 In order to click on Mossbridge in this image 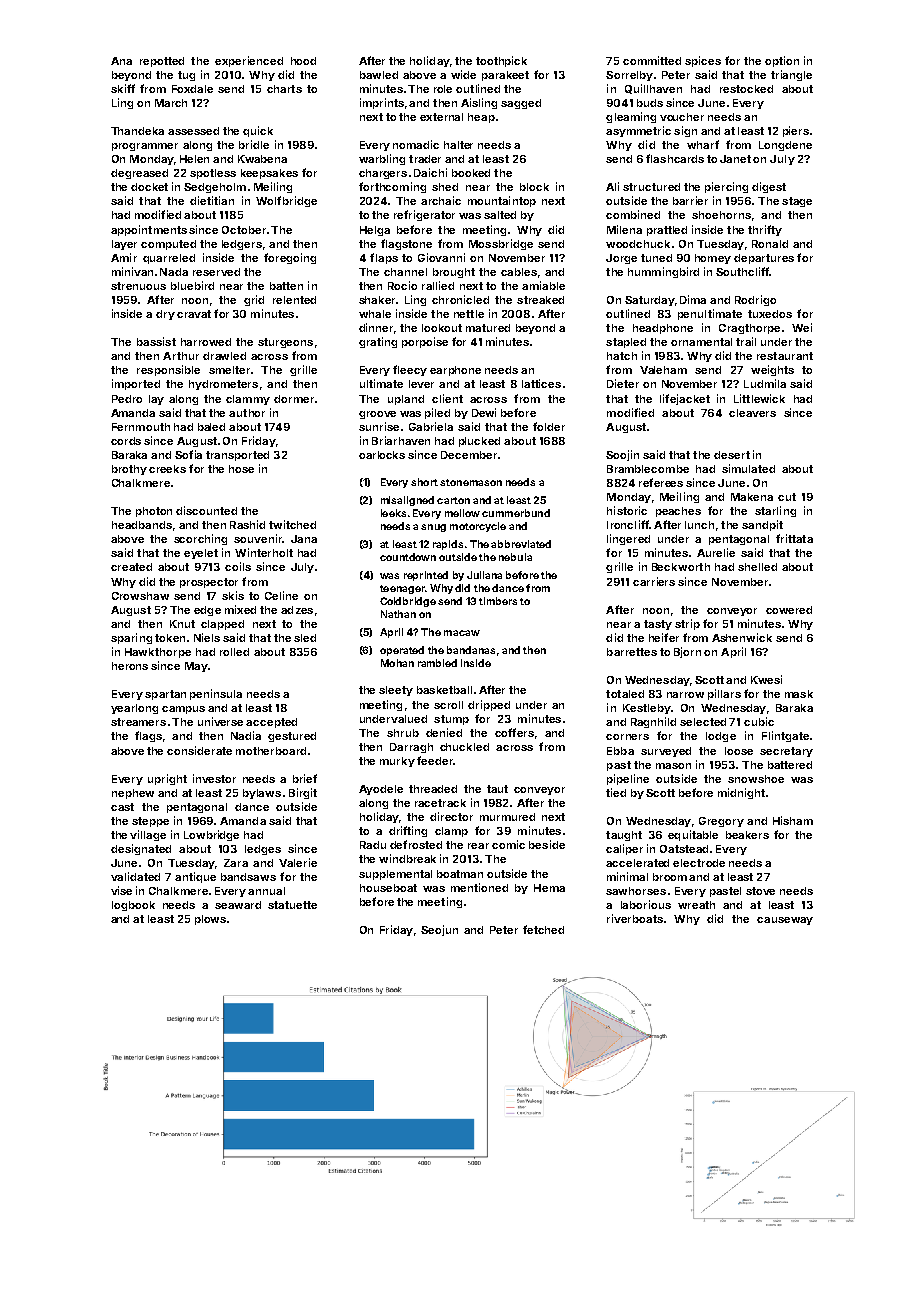, I will do `click(501, 244)`.
